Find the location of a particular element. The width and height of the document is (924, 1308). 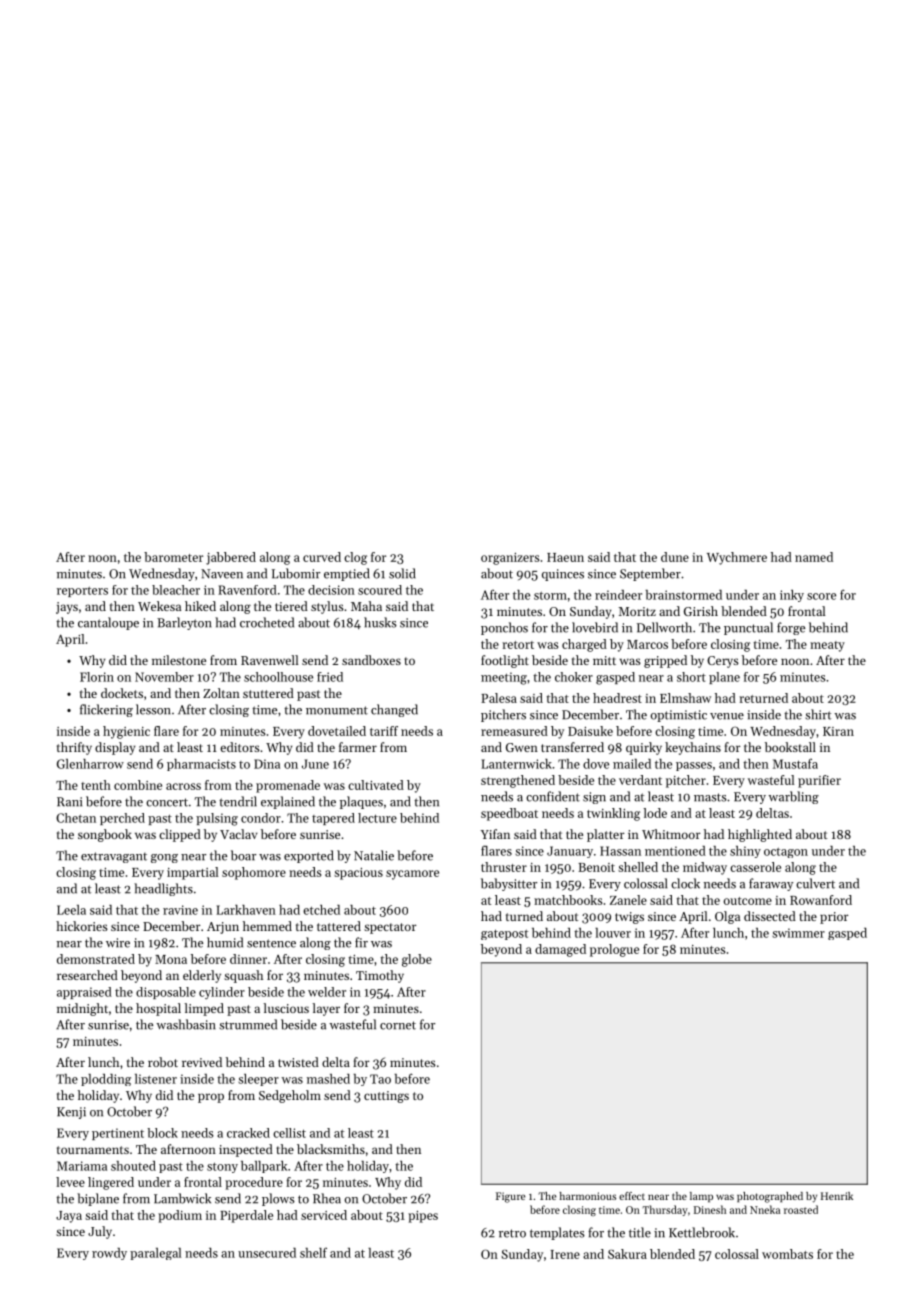

named is located at coordinates (814, 557).
